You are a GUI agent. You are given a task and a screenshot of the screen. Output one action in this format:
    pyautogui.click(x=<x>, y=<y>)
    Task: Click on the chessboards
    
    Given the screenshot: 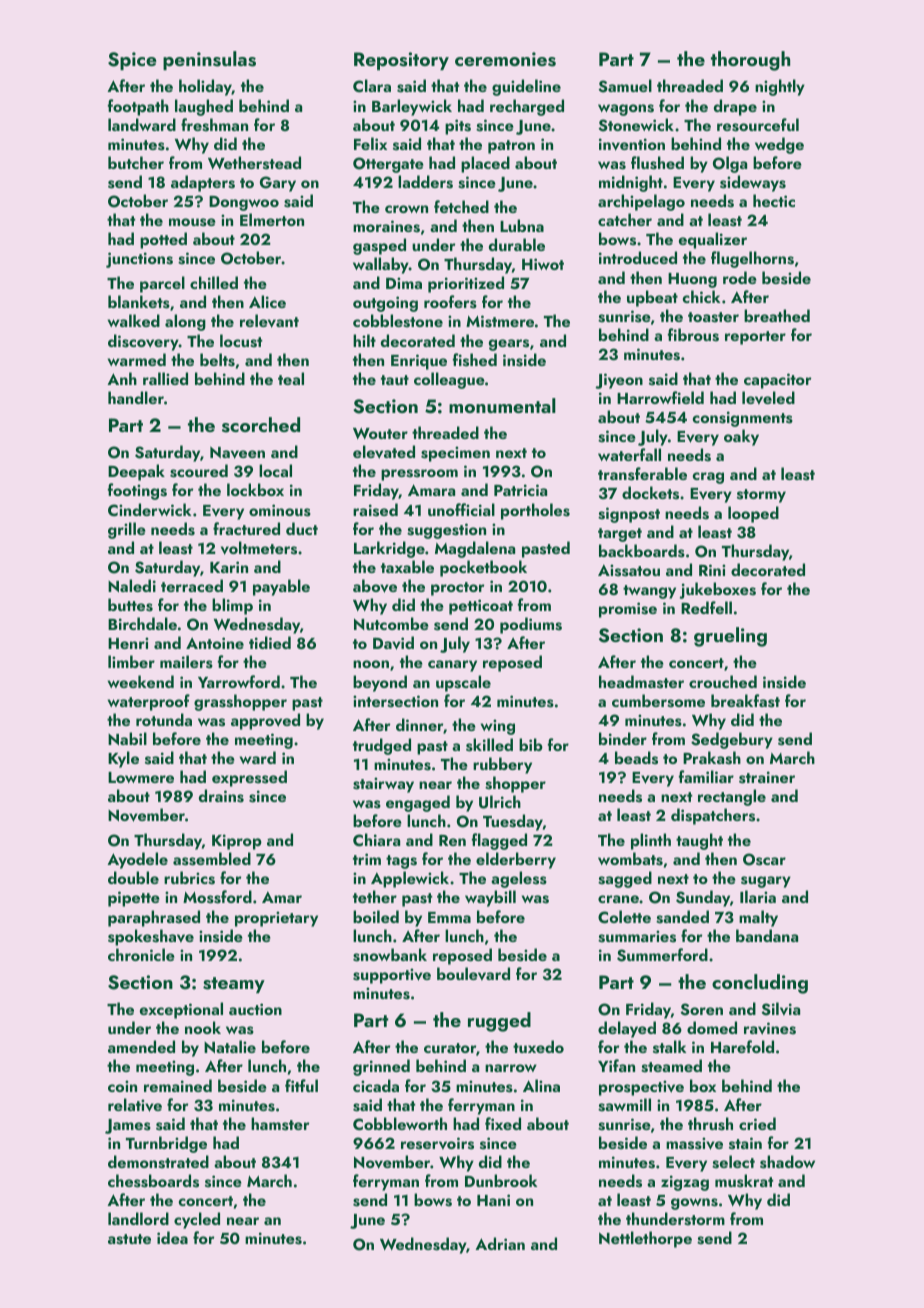 What is the action you would take?
    pyautogui.click(x=153, y=1181)
